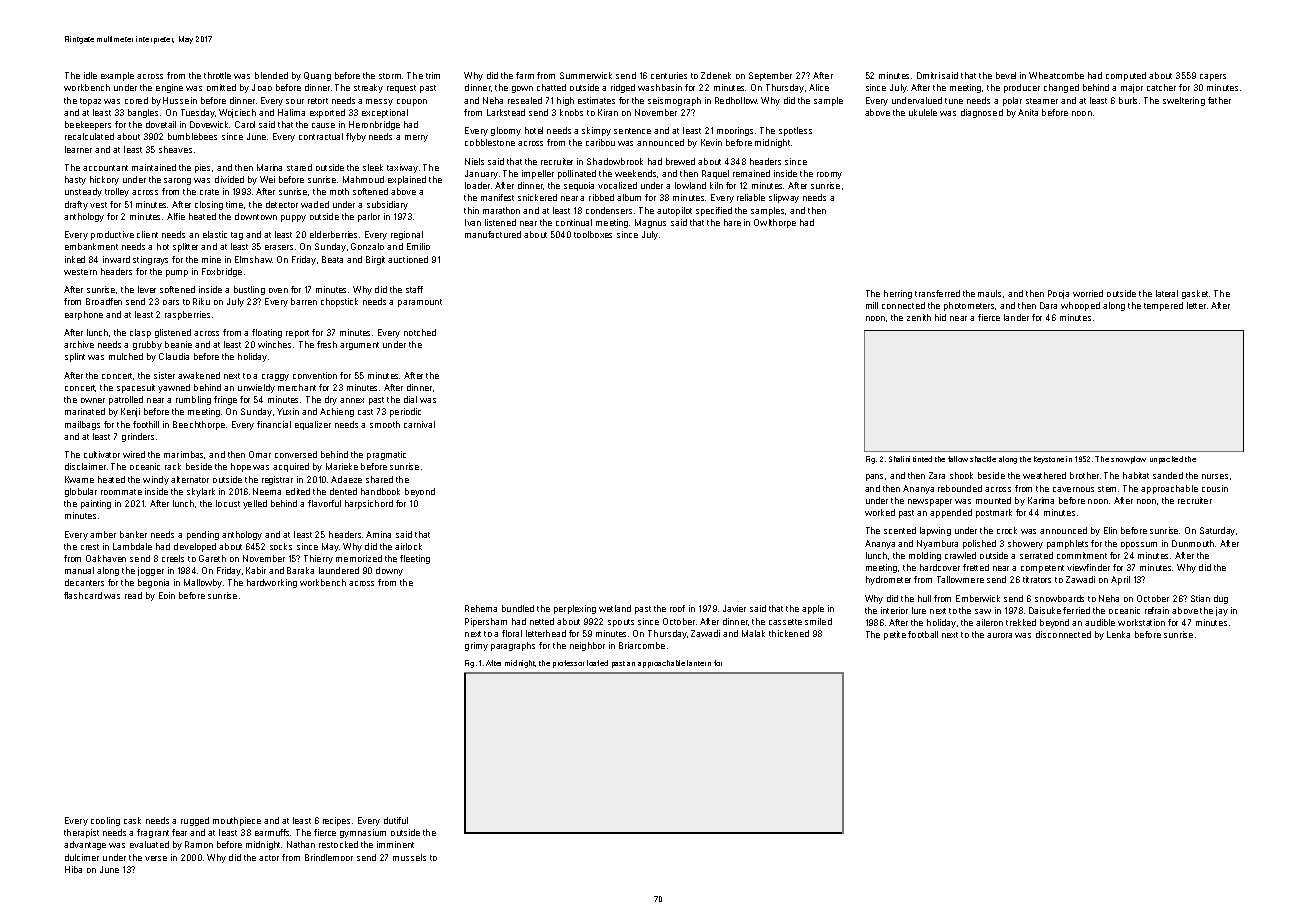  Describe the element at coordinates (409, 857) in the page. I see `mussels` at that location.
